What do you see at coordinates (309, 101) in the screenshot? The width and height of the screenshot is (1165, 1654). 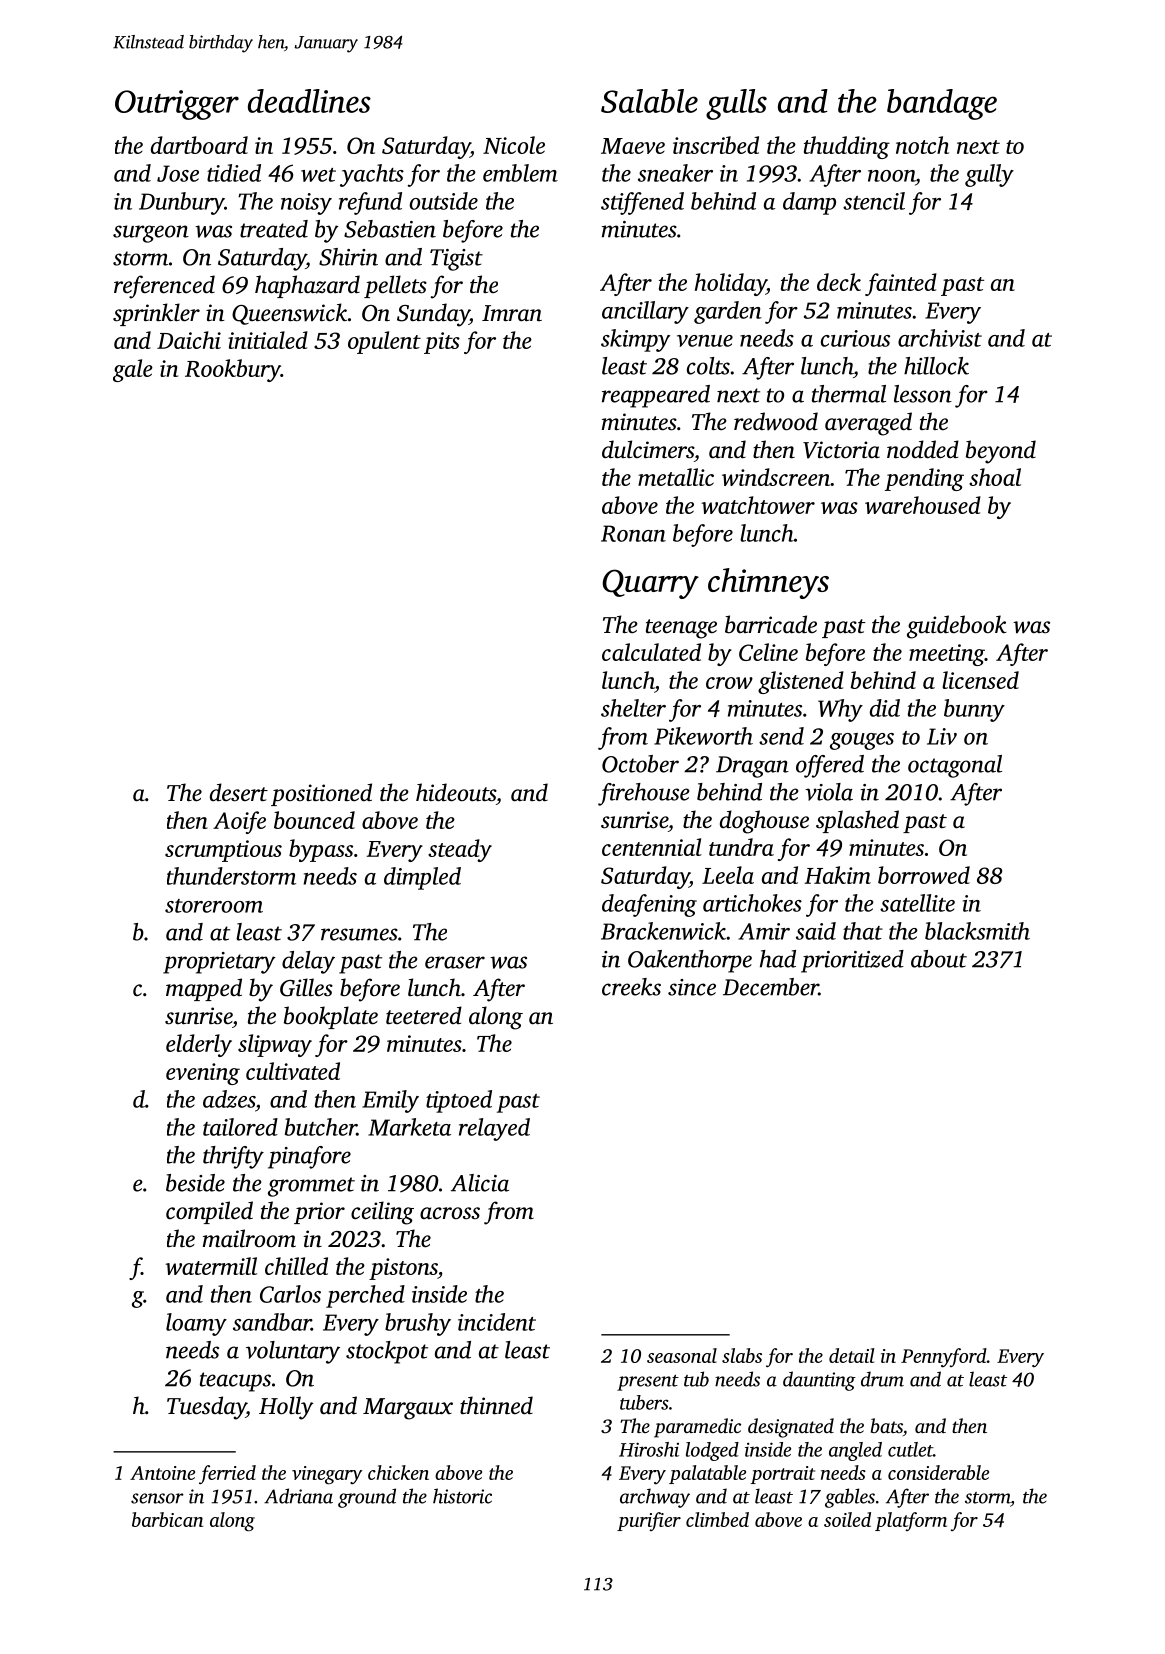 I see `deadlines` at bounding box center [309, 101].
